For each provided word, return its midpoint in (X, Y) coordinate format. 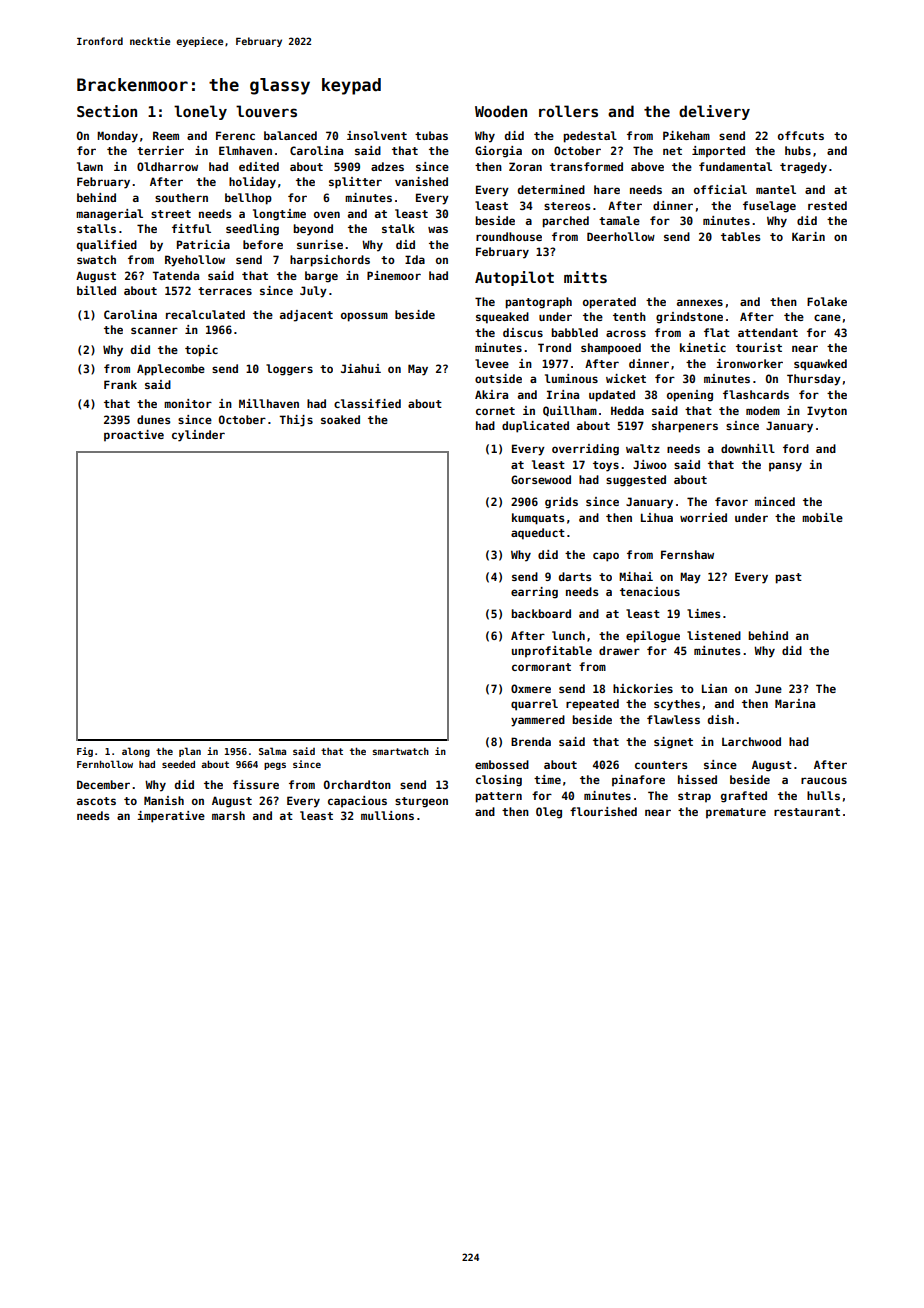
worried (703, 517)
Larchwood (751, 741)
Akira (491, 394)
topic (201, 351)
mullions (387, 815)
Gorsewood (541, 479)
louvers (266, 111)
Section (107, 111)
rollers (568, 111)
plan (190, 752)
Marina (795, 703)
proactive (134, 435)
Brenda (531, 741)
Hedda (627, 410)
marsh (228, 815)
